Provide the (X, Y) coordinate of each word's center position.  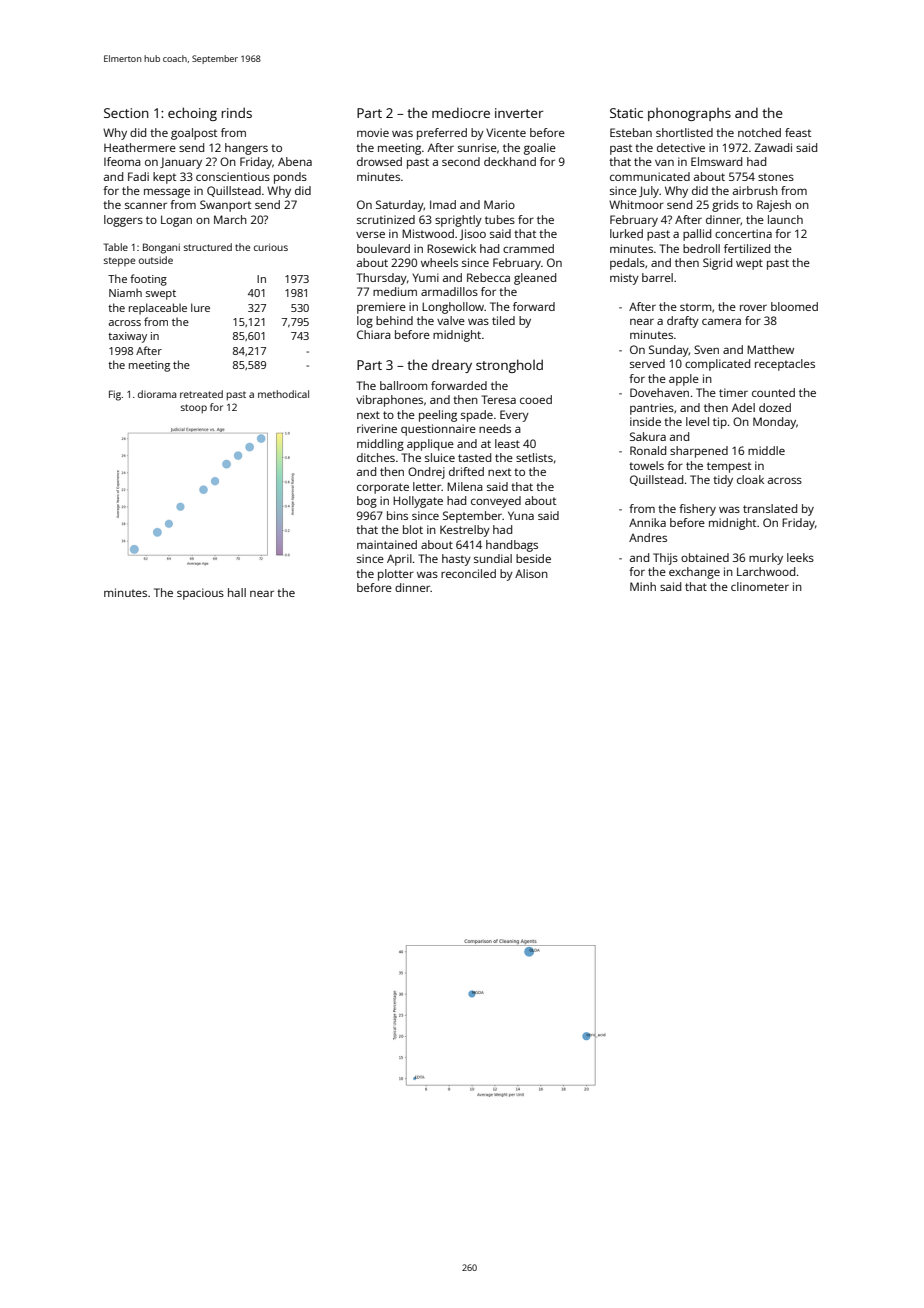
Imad (443, 204)
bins (397, 515)
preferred (442, 134)
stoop (194, 409)
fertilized (747, 248)
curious (271, 247)
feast (798, 132)
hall (237, 592)
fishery (697, 510)
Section (126, 113)
